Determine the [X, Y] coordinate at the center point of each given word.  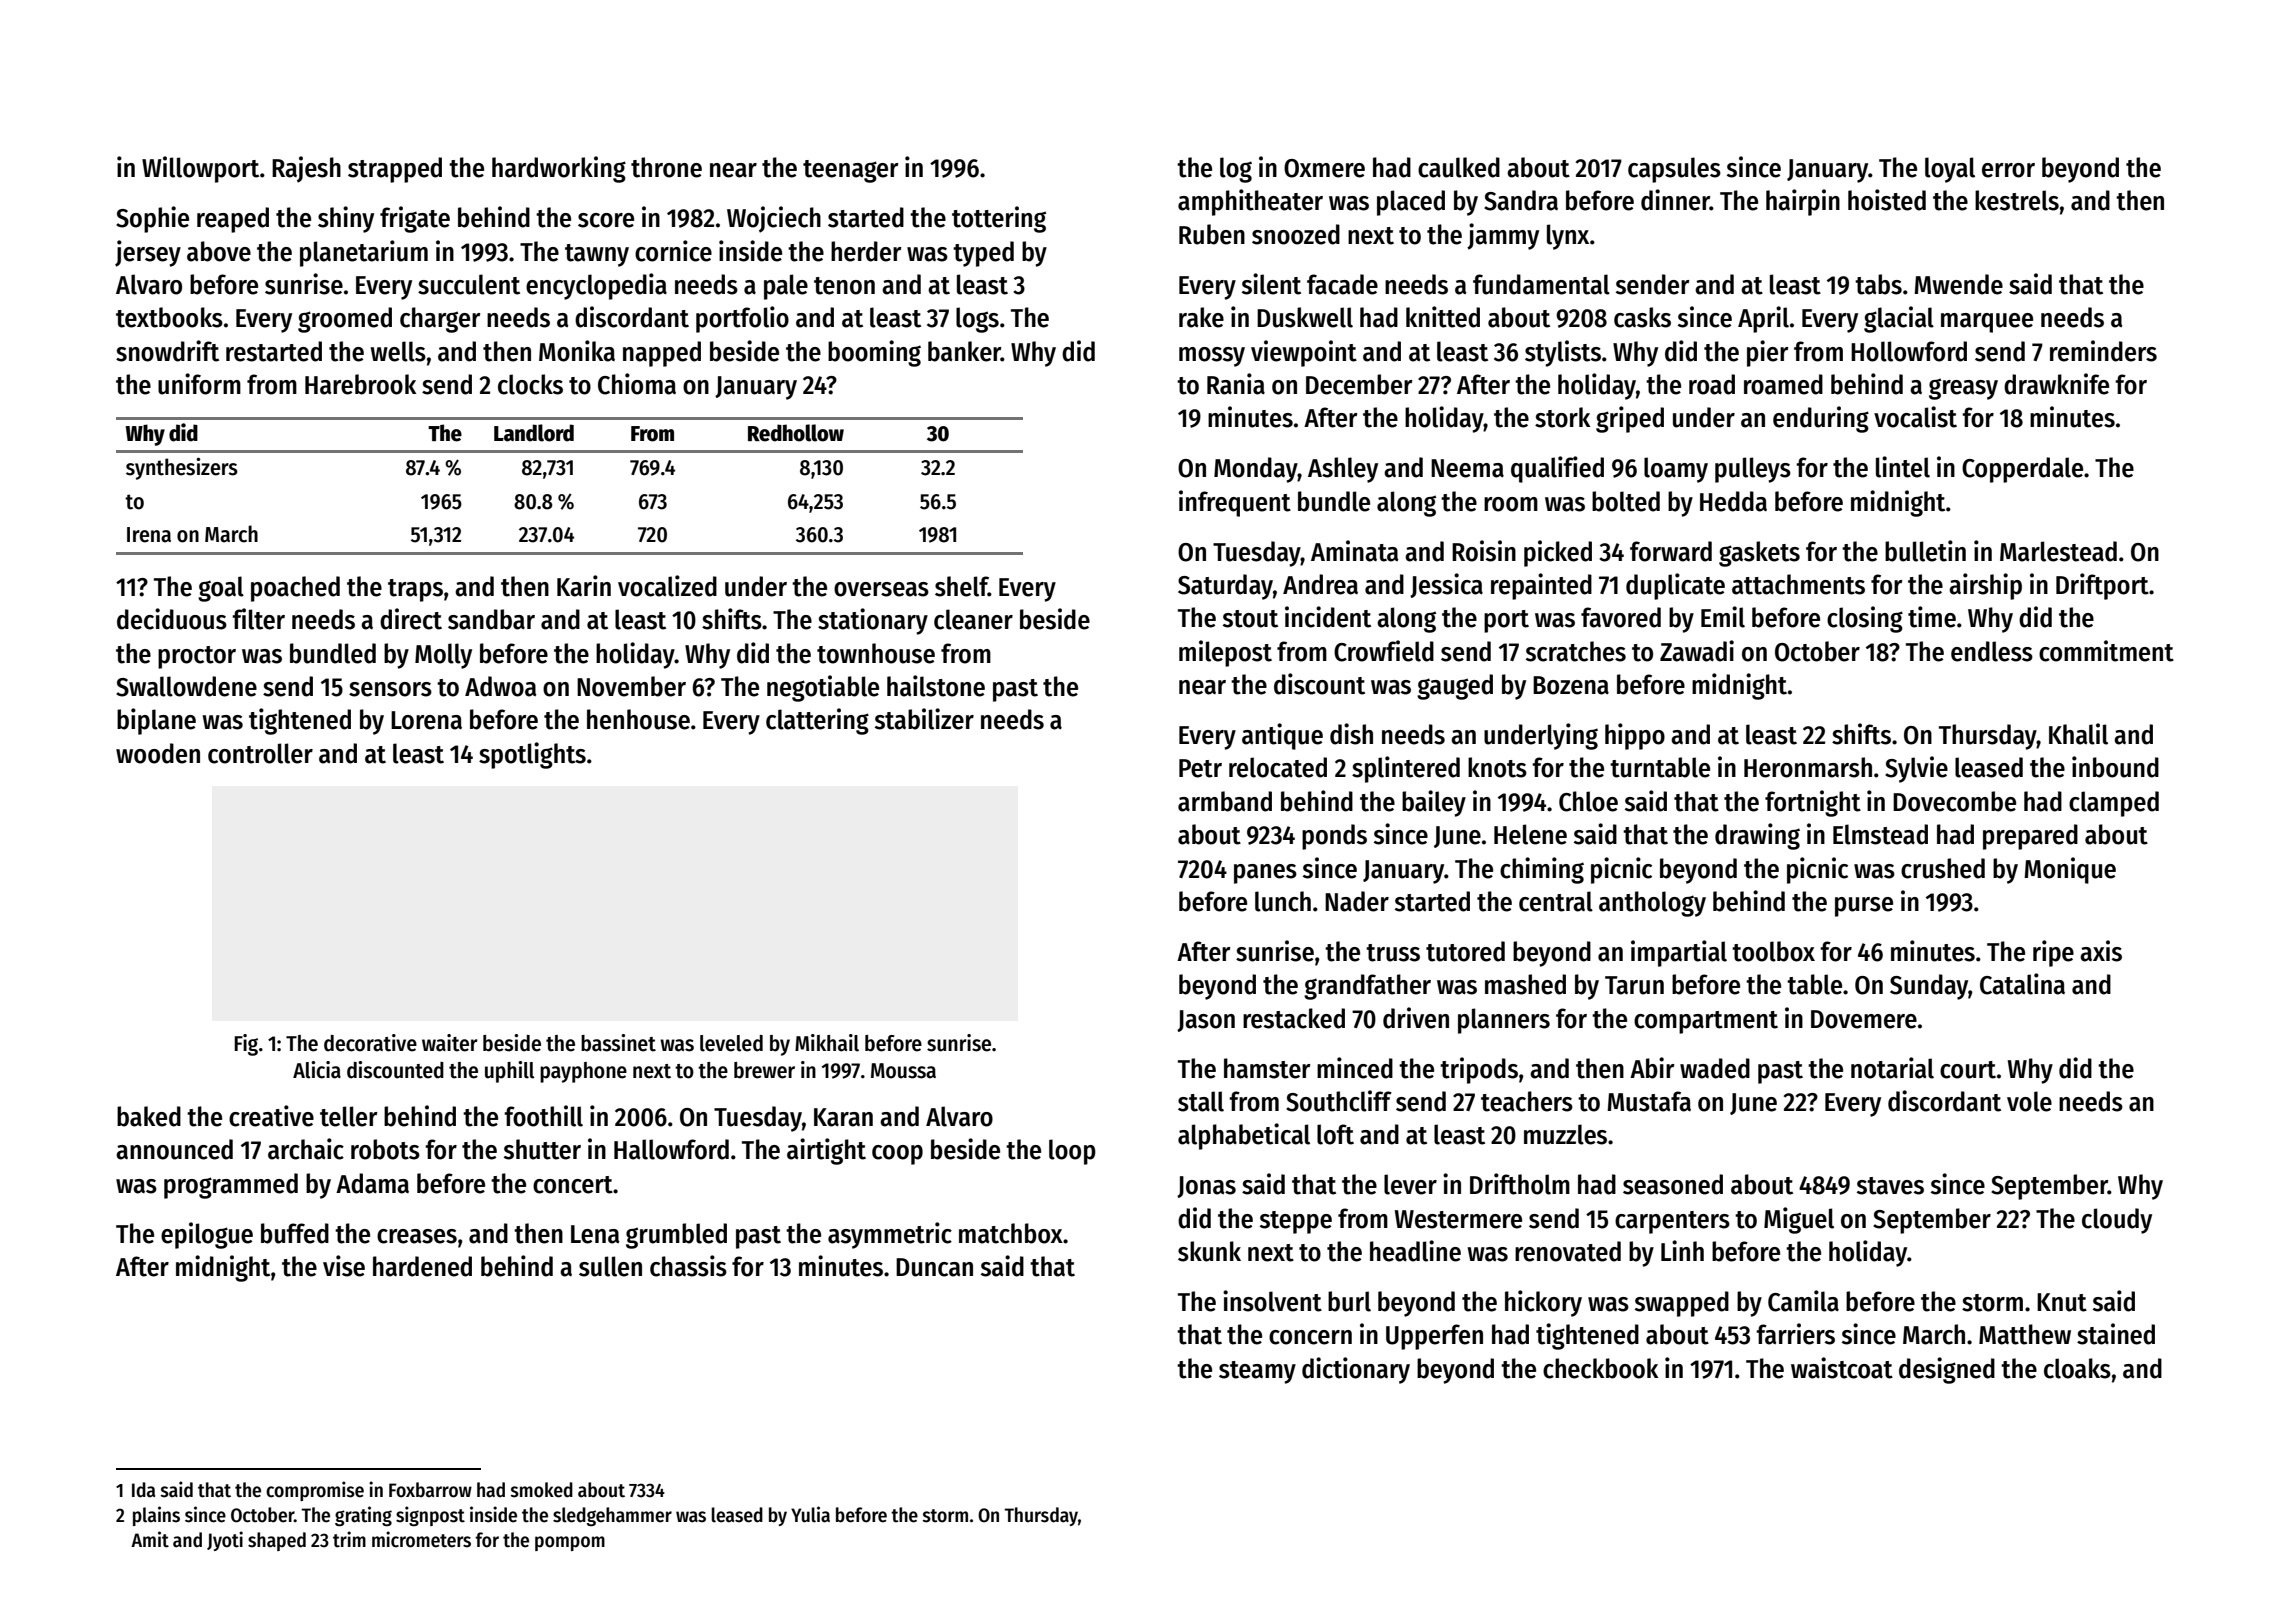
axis [2101, 951]
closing [1865, 619]
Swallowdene [186, 686]
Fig [246, 1045]
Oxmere [1324, 168]
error [2008, 170]
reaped [233, 220]
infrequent [1235, 503]
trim [349, 1539]
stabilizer [924, 719]
